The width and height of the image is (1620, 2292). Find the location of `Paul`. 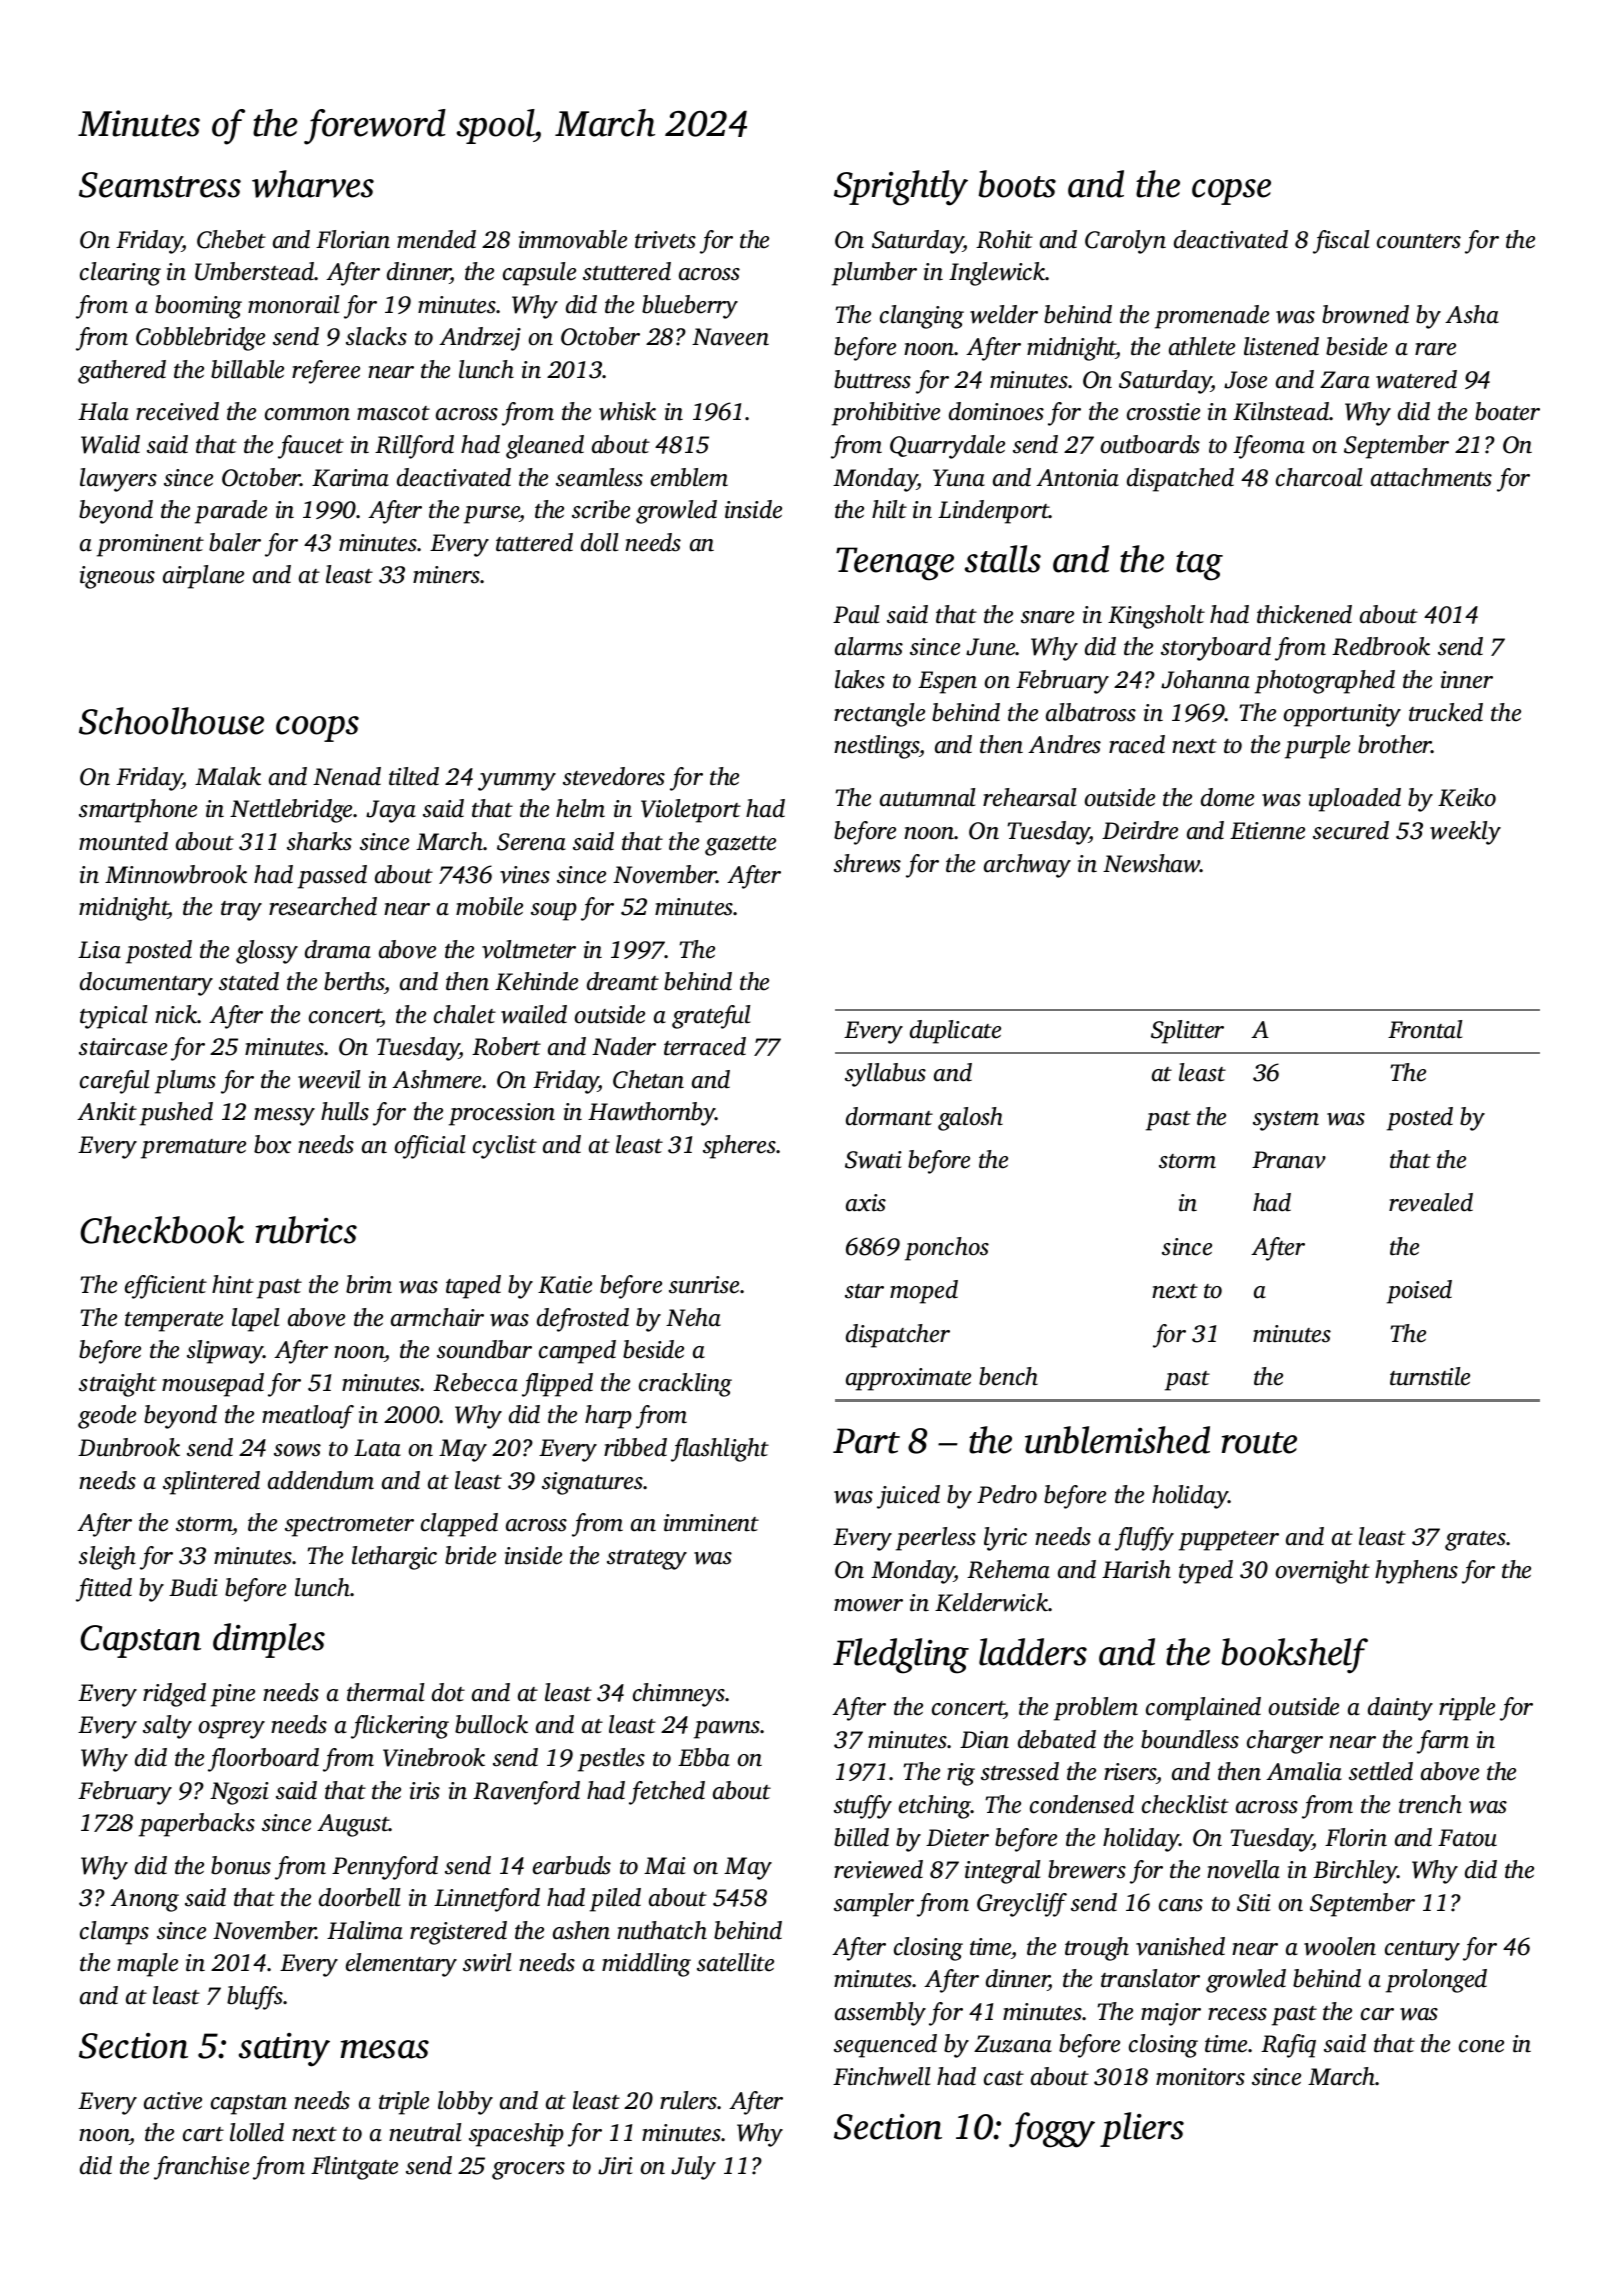

Paul is located at coordinates (856, 614).
